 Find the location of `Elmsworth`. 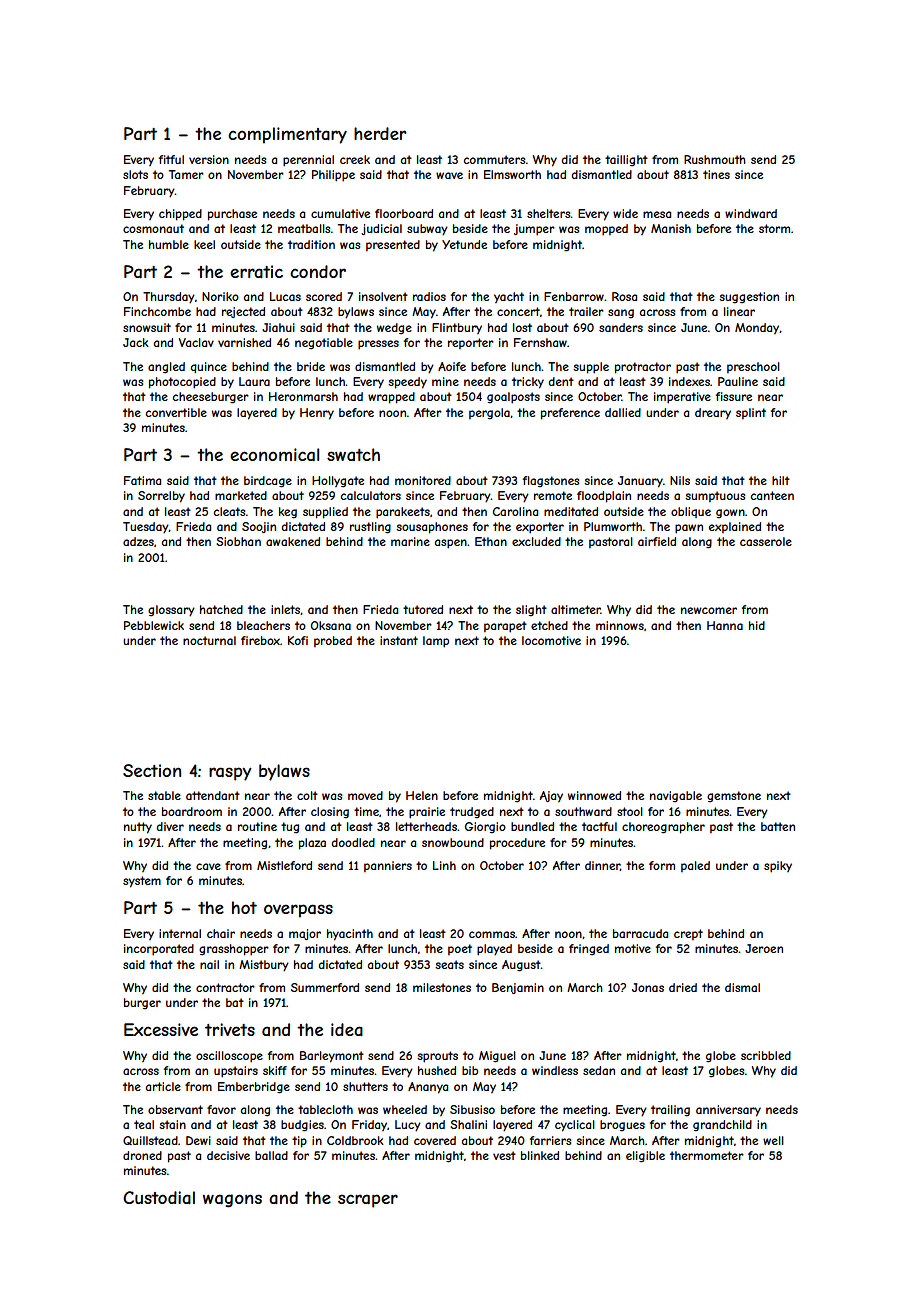

Elmsworth is located at coordinates (512, 174).
